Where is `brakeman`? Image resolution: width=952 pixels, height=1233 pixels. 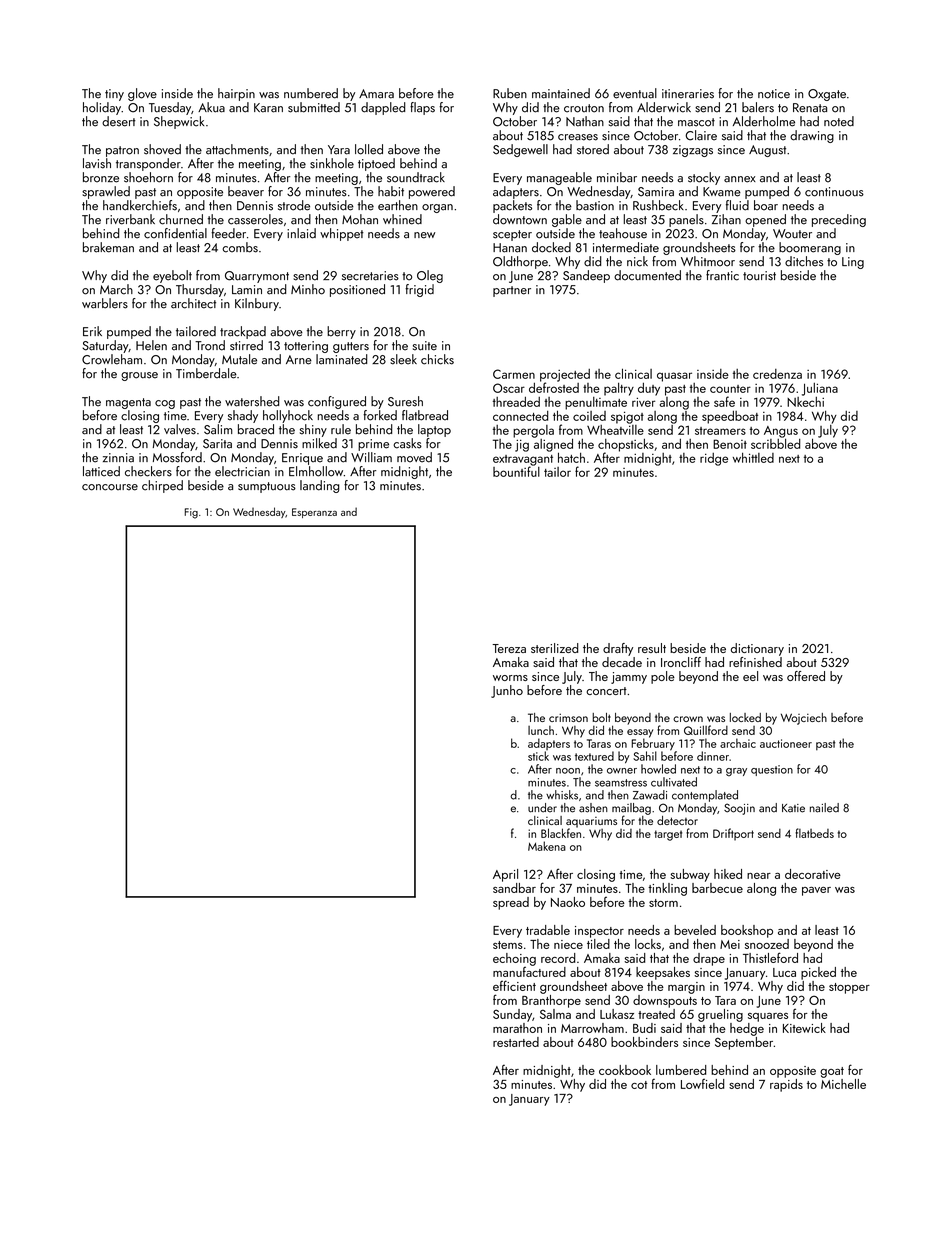
brakeman is located at coordinates (108, 247).
